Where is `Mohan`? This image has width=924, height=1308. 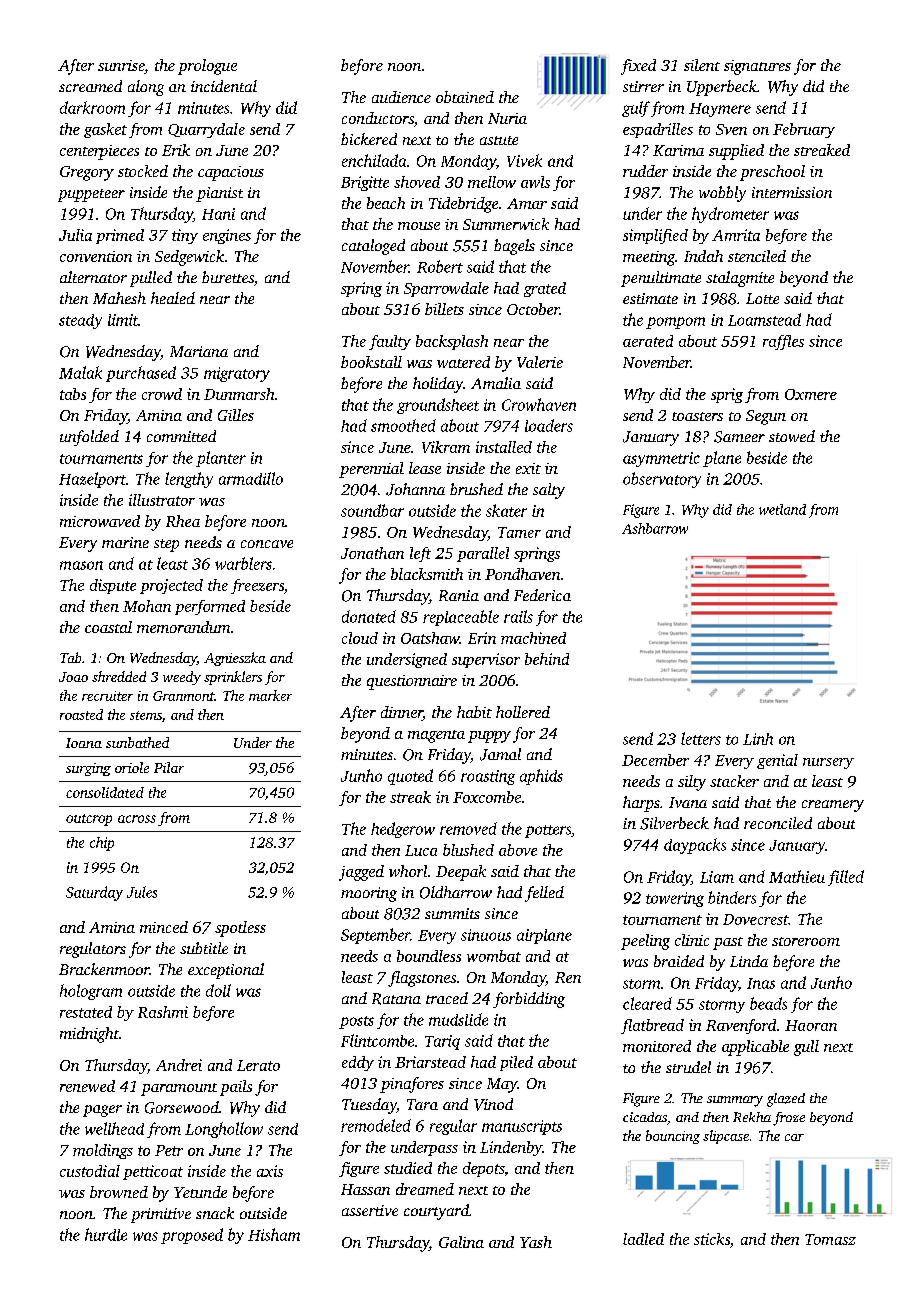
Mohan is located at coordinates (147, 606).
